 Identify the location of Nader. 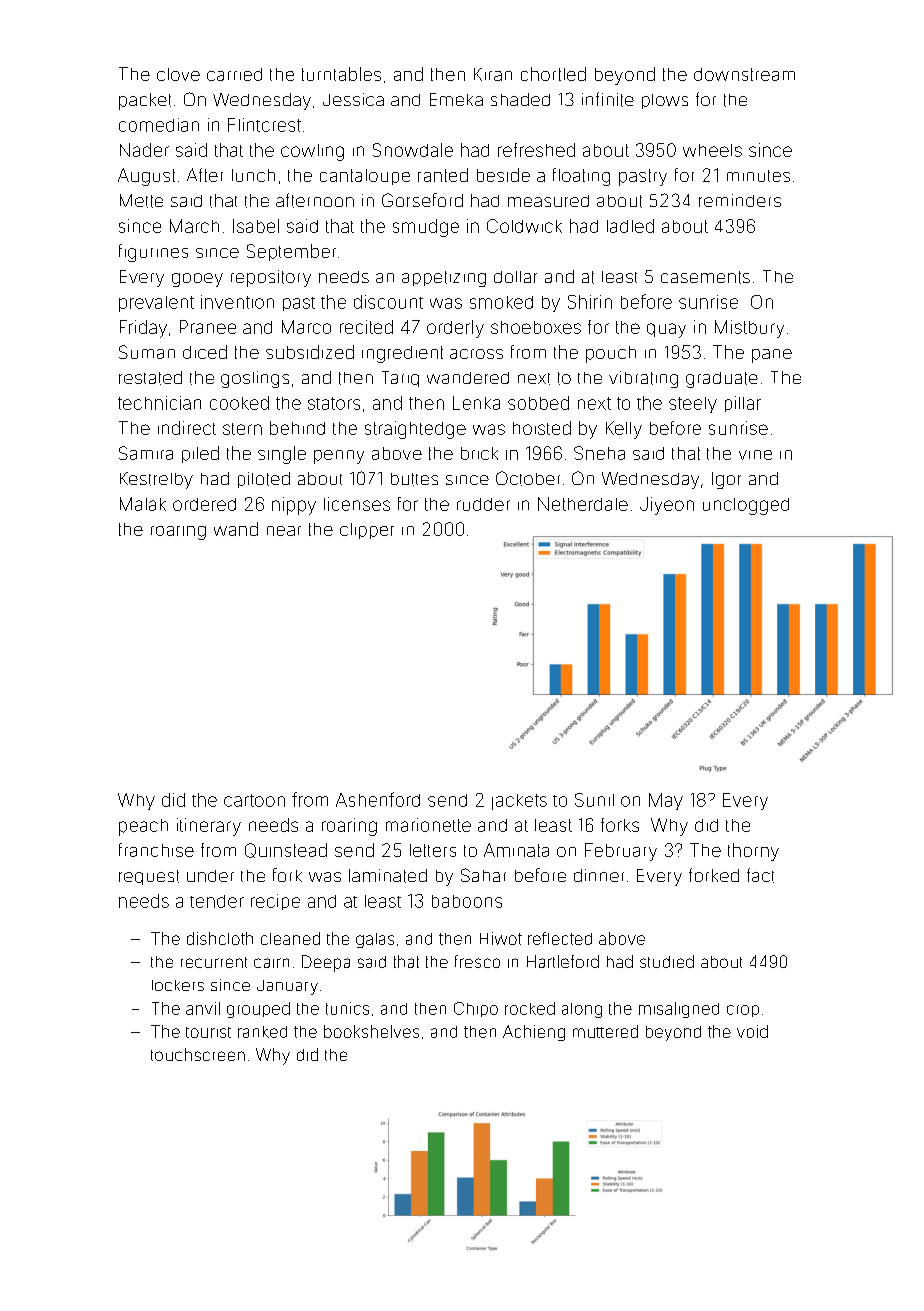
(144, 150).
